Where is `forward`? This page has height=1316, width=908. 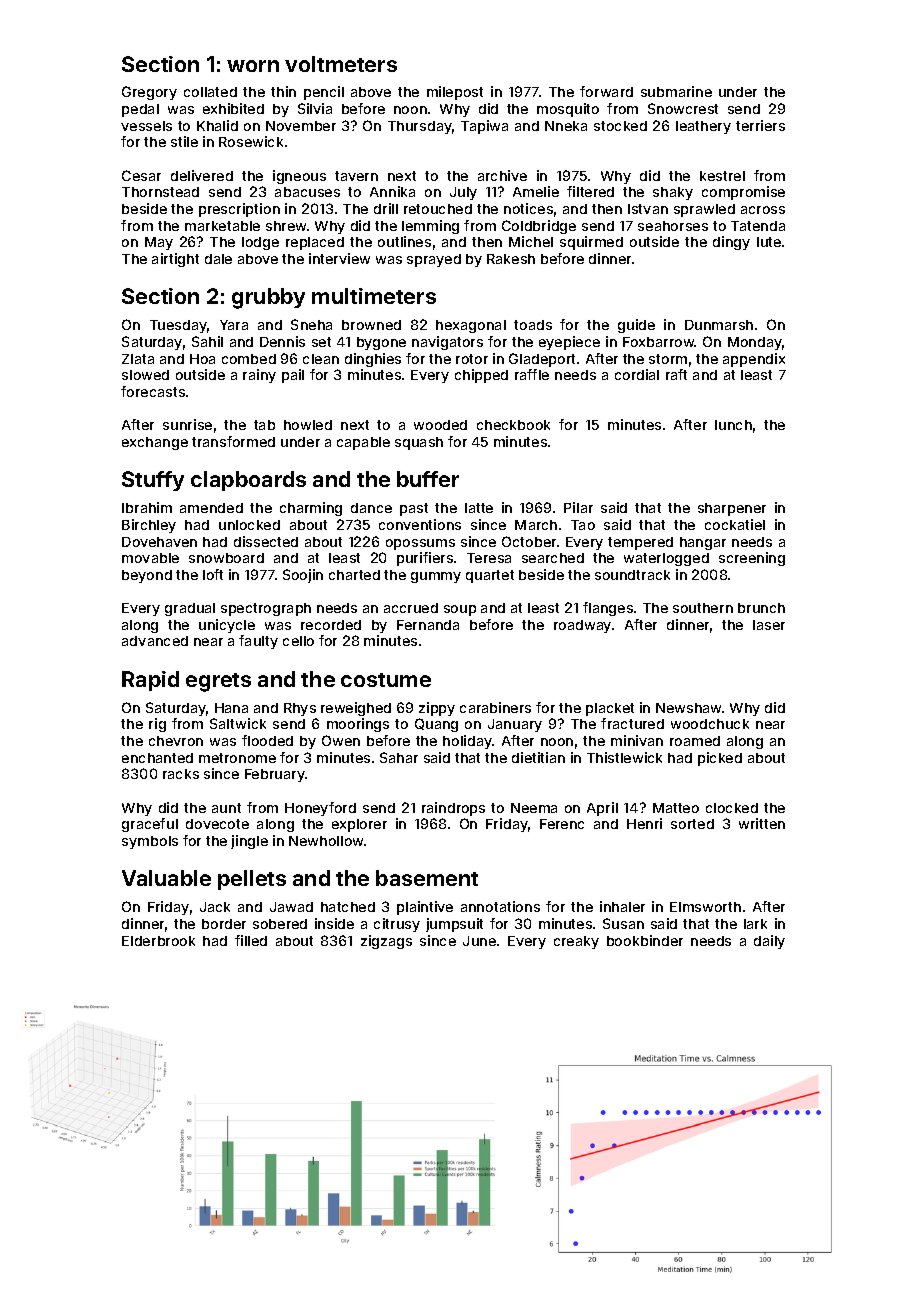
forward is located at coordinates (606, 91).
